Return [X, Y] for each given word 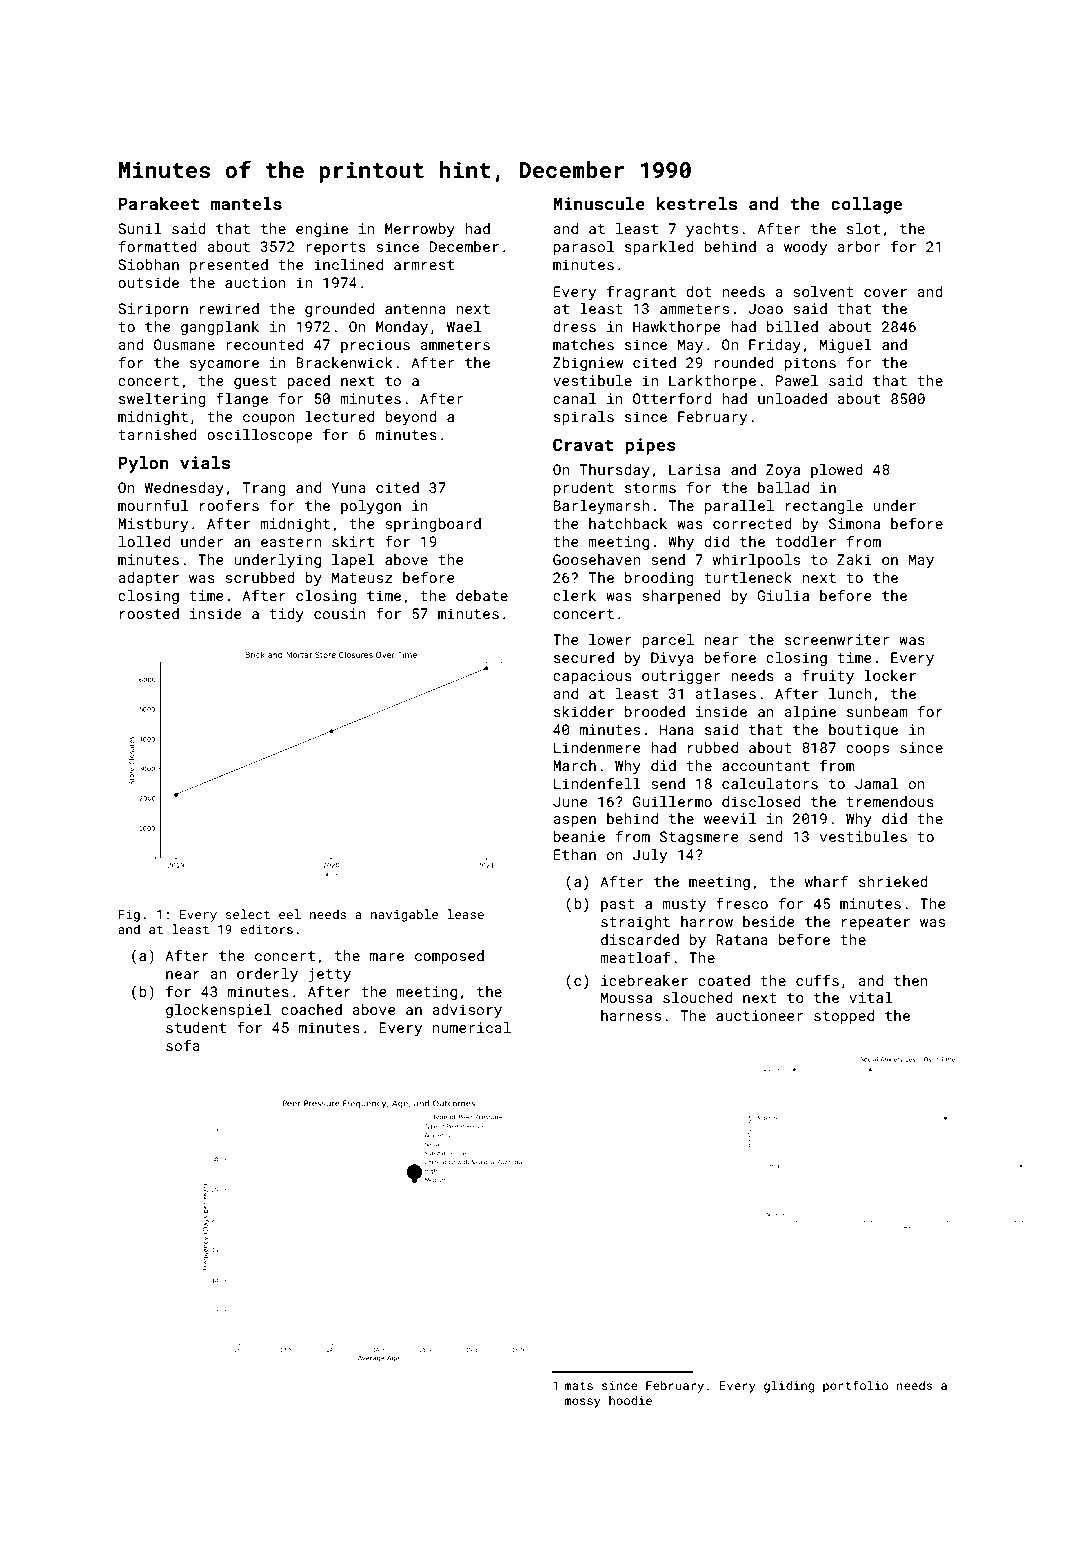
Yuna [348, 487]
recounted [264, 344]
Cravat [583, 444]
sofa [183, 1045]
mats [579, 1386]
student [196, 1027]
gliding [789, 1387]
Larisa [694, 469]
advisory [467, 1011]
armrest [424, 265]
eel [290, 914]
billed [792, 326]
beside [769, 921]
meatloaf [635, 957]
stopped [844, 1017]
